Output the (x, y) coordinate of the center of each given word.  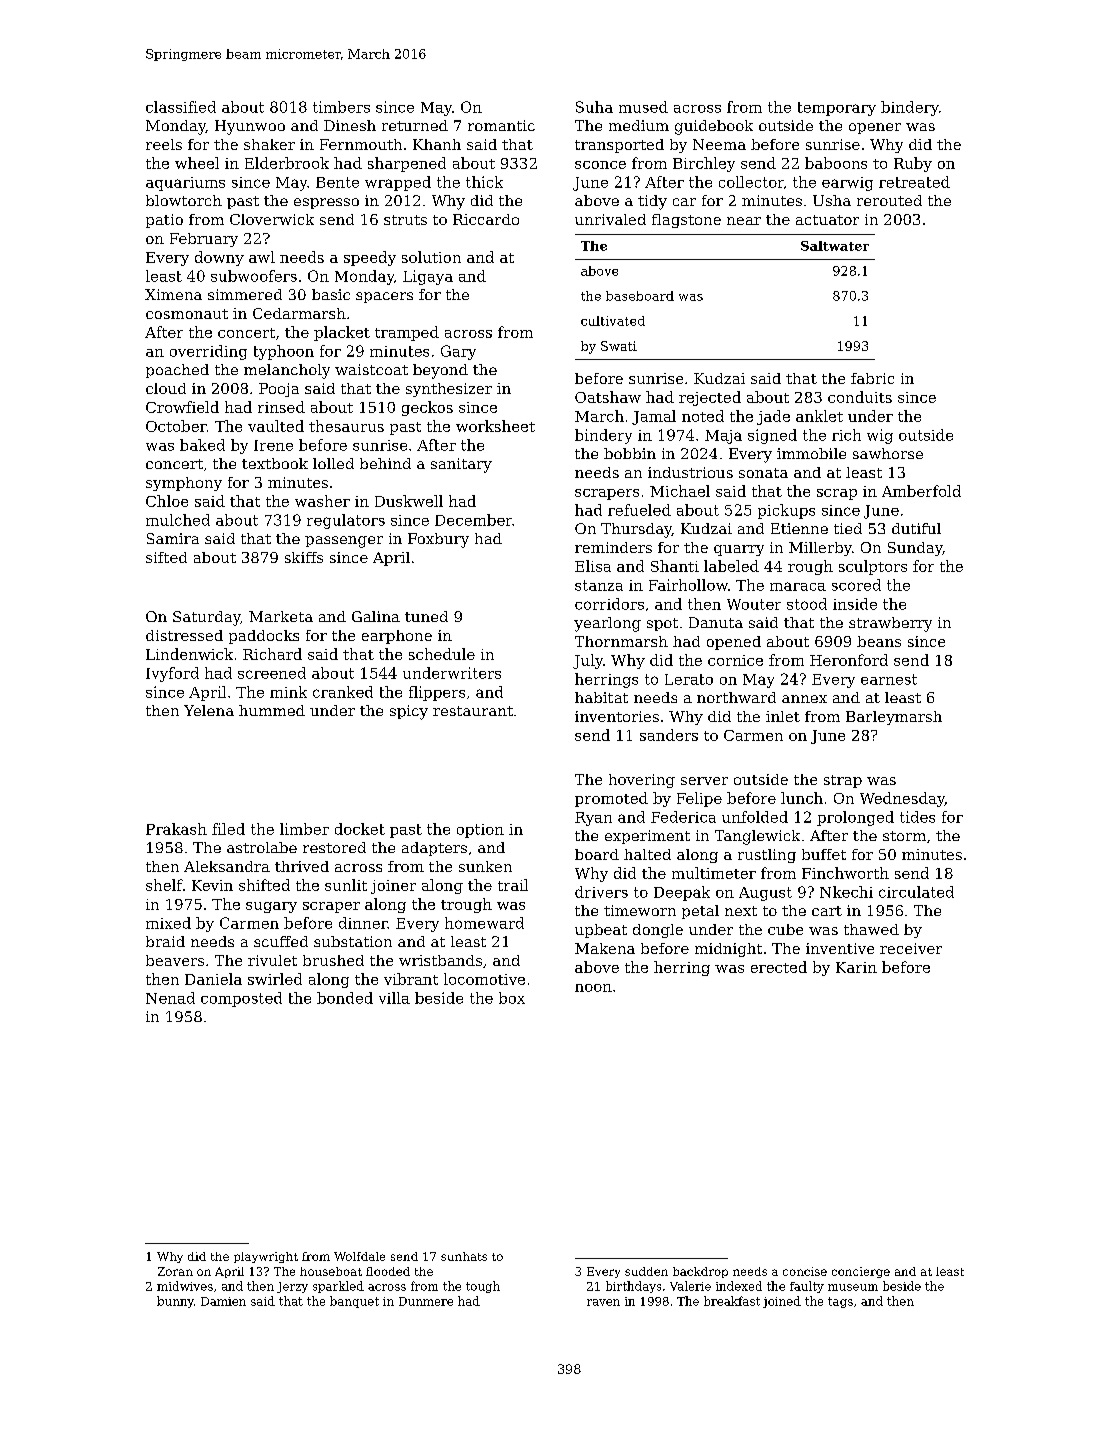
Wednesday (902, 799)
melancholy (287, 371)
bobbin (630, 453)
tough (483, 1287)
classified (181, 107)
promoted (611, 799)
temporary (837, 109)
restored (334, 847)
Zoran (175, 1271)
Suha (594, 107)
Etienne (799, 528)
